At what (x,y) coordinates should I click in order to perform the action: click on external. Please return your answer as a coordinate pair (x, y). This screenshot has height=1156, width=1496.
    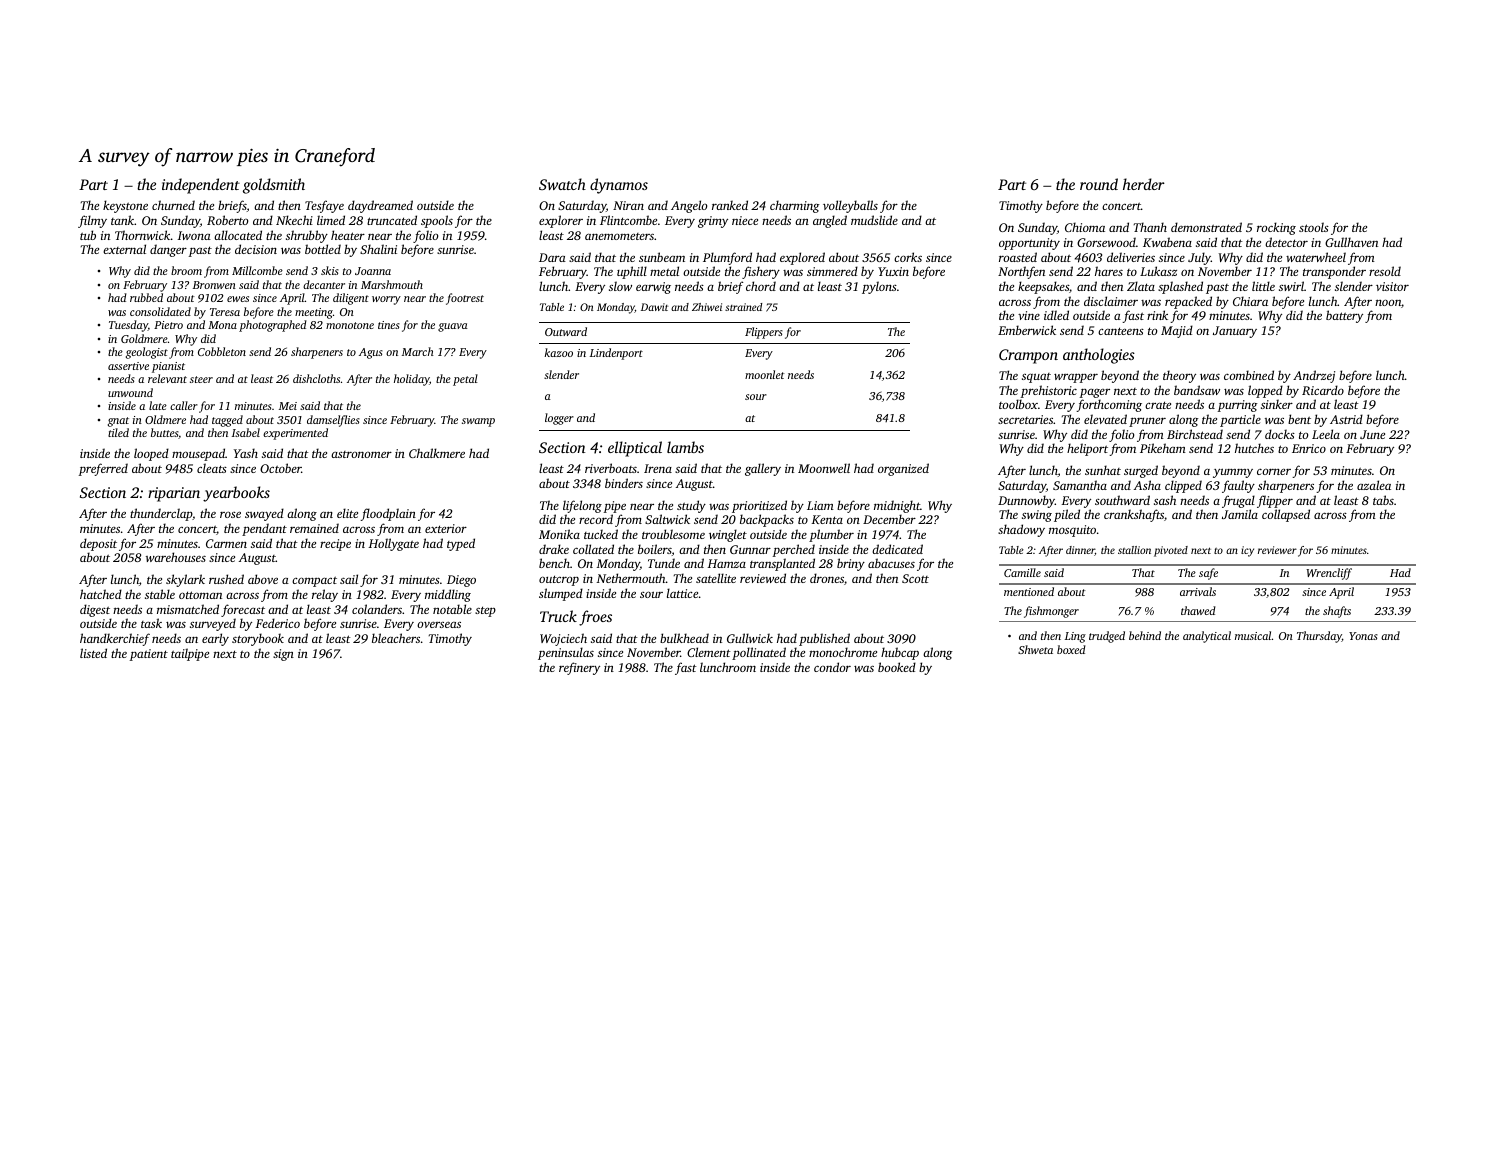
    Looking at the image, I should click on (124, 249).
